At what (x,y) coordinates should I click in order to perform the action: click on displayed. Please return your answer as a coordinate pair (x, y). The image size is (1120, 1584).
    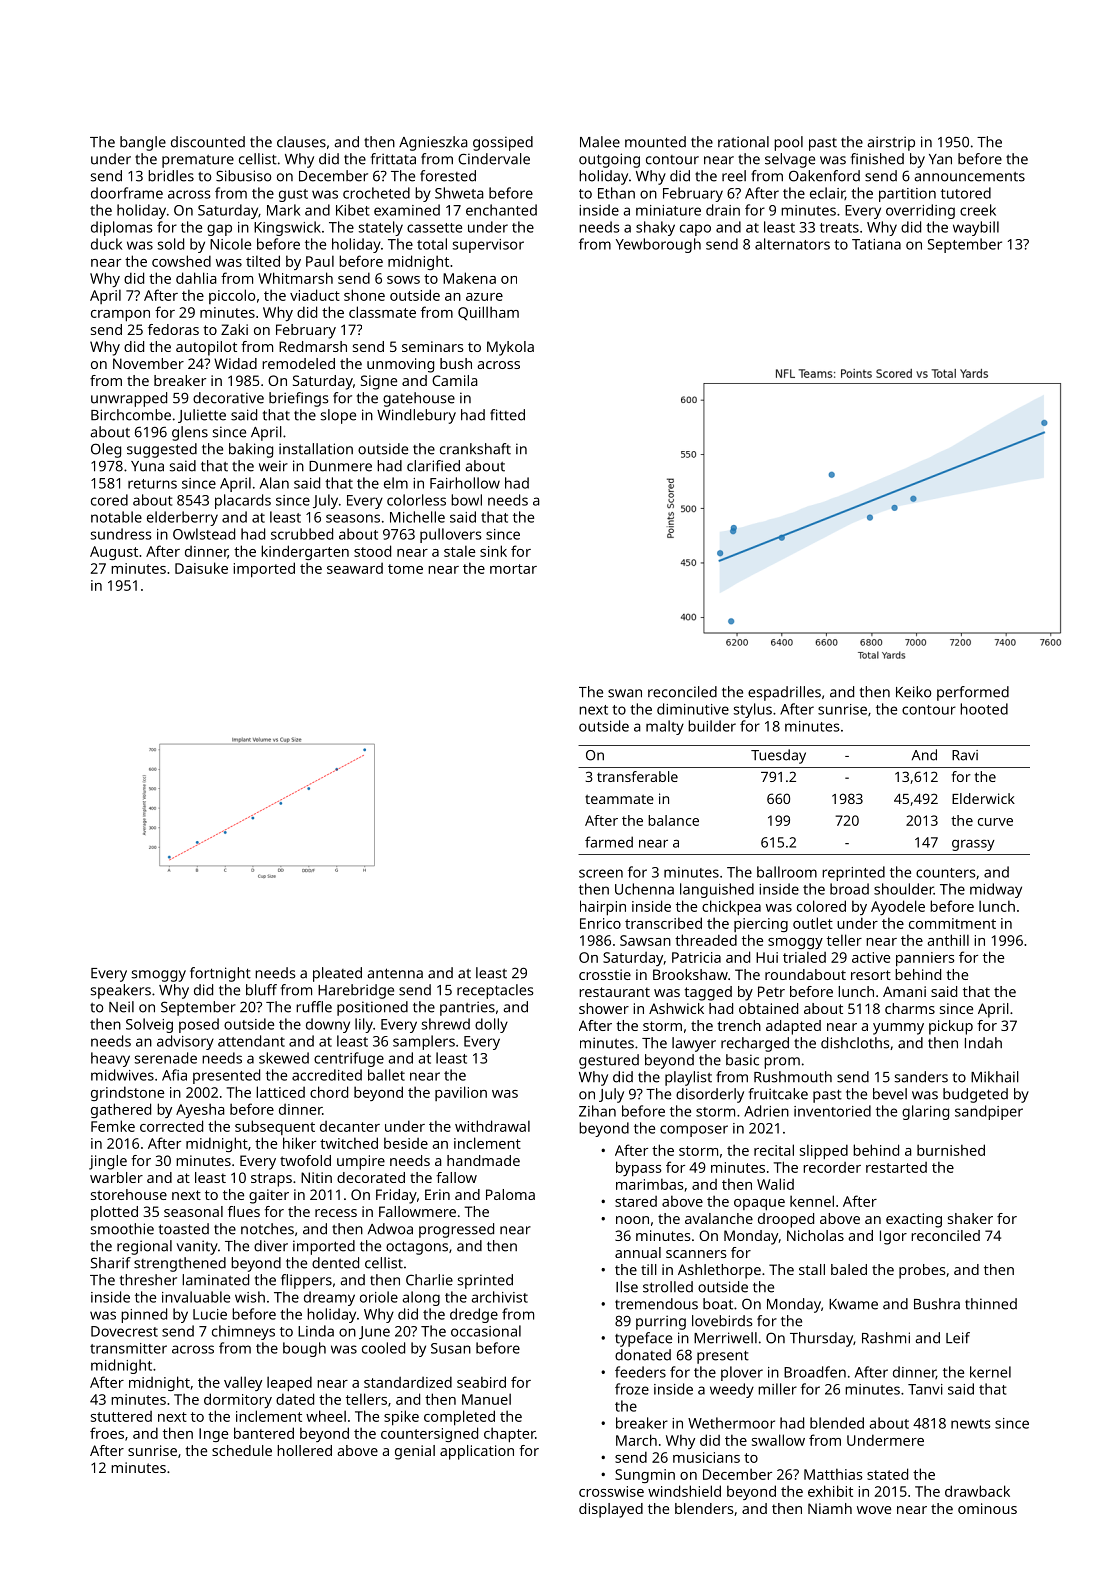
    Looking at the image, I should click on (611, 1510).
